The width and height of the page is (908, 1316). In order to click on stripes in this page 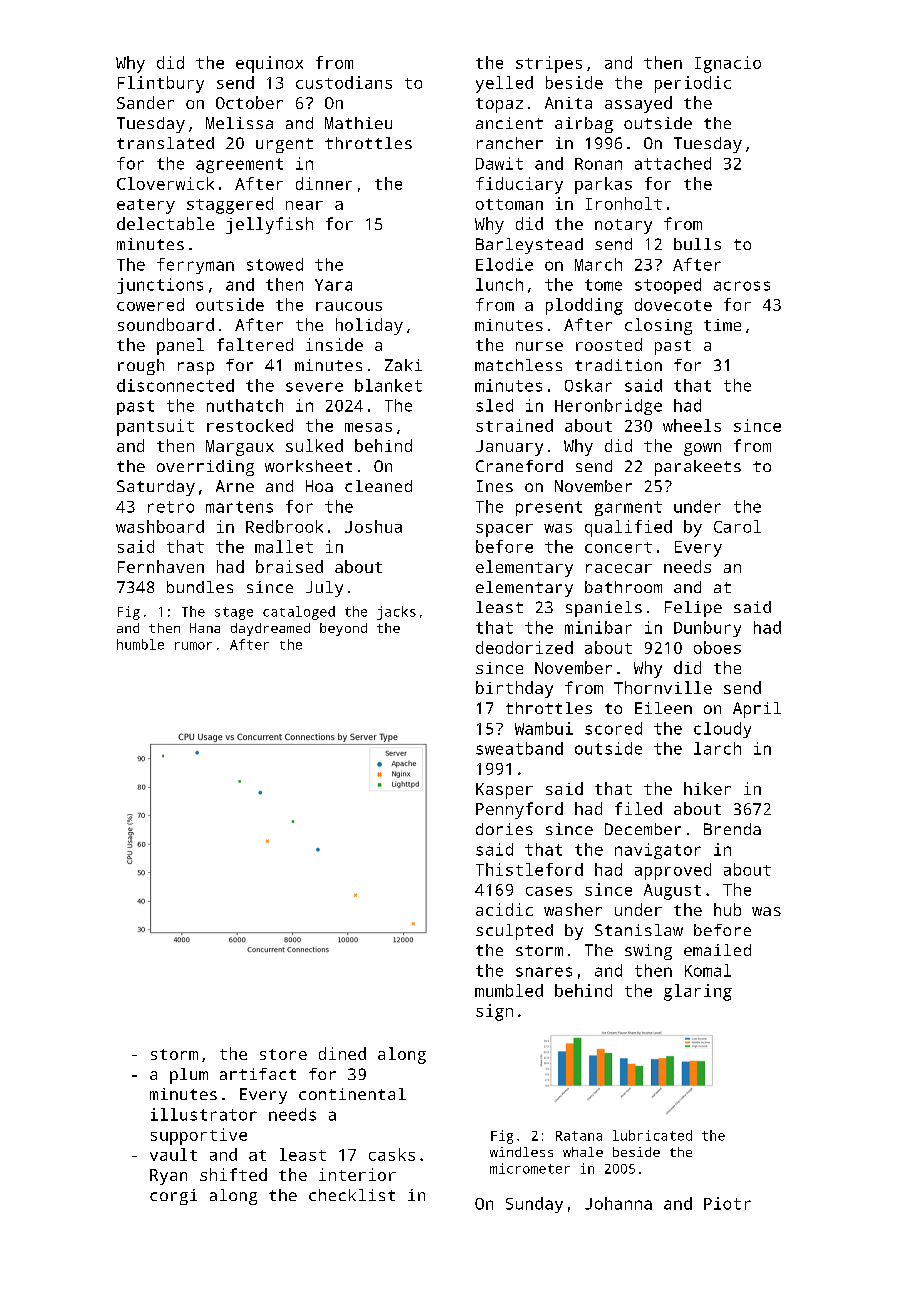, I will do `click(549, 64)`.
